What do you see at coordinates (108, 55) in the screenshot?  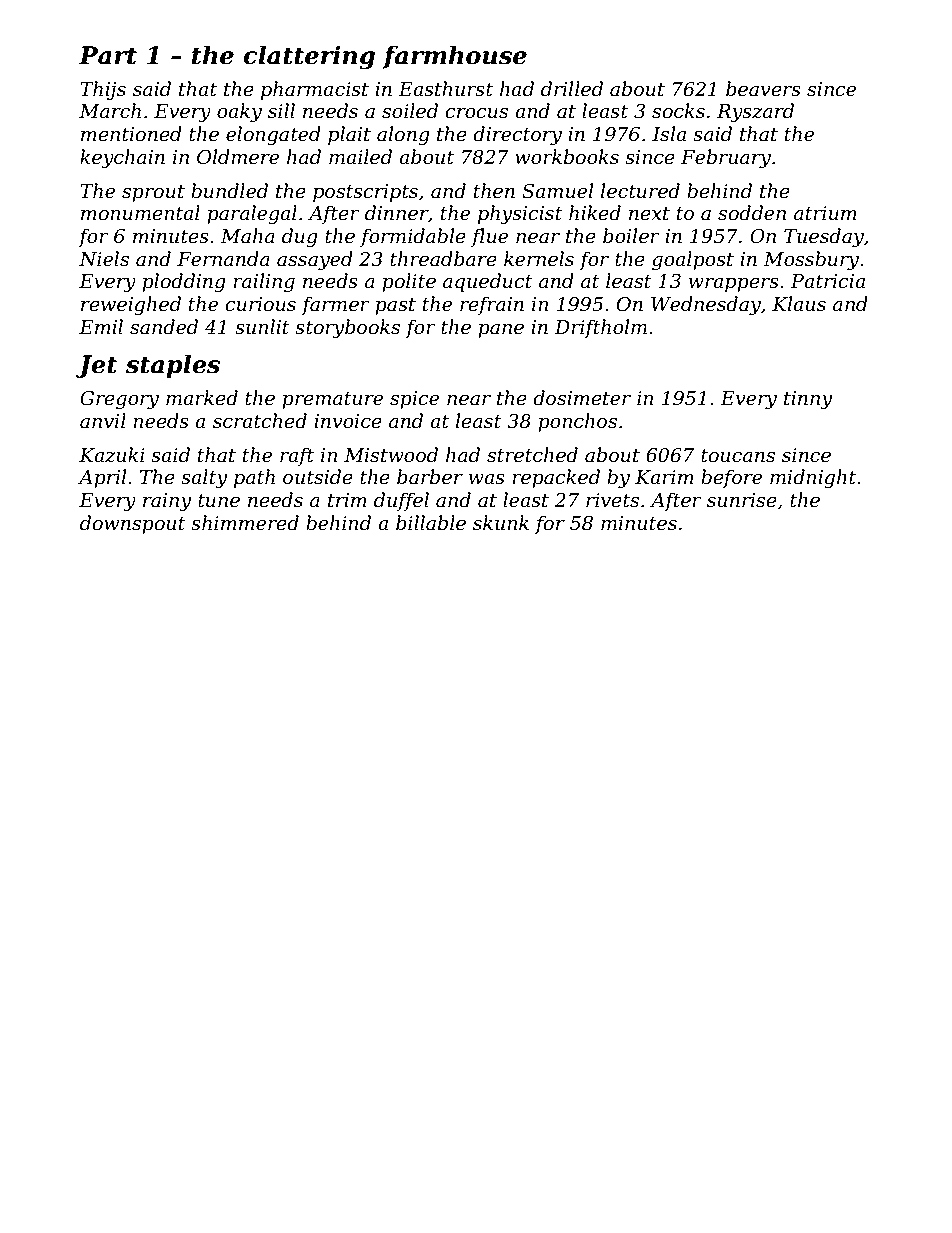 I see `Part` at bounding box center [108, 55].
